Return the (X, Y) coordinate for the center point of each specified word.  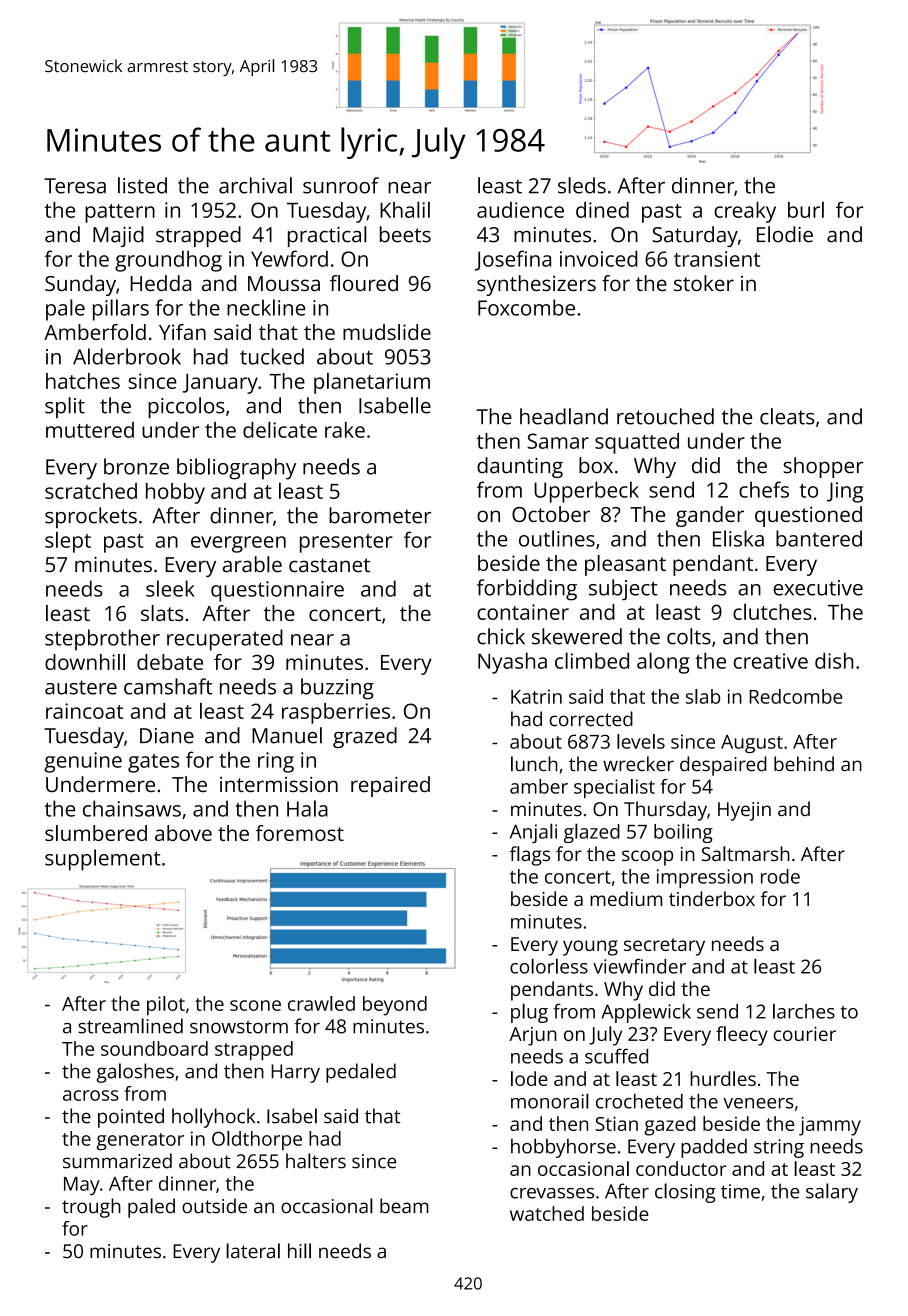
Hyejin (744, 811)
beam (404, 1206)
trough (91, 1208)
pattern (120, 213)
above (183, 833)
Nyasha (512, 663)
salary (832, 1193)
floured (364, 283)
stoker (704, 283)
